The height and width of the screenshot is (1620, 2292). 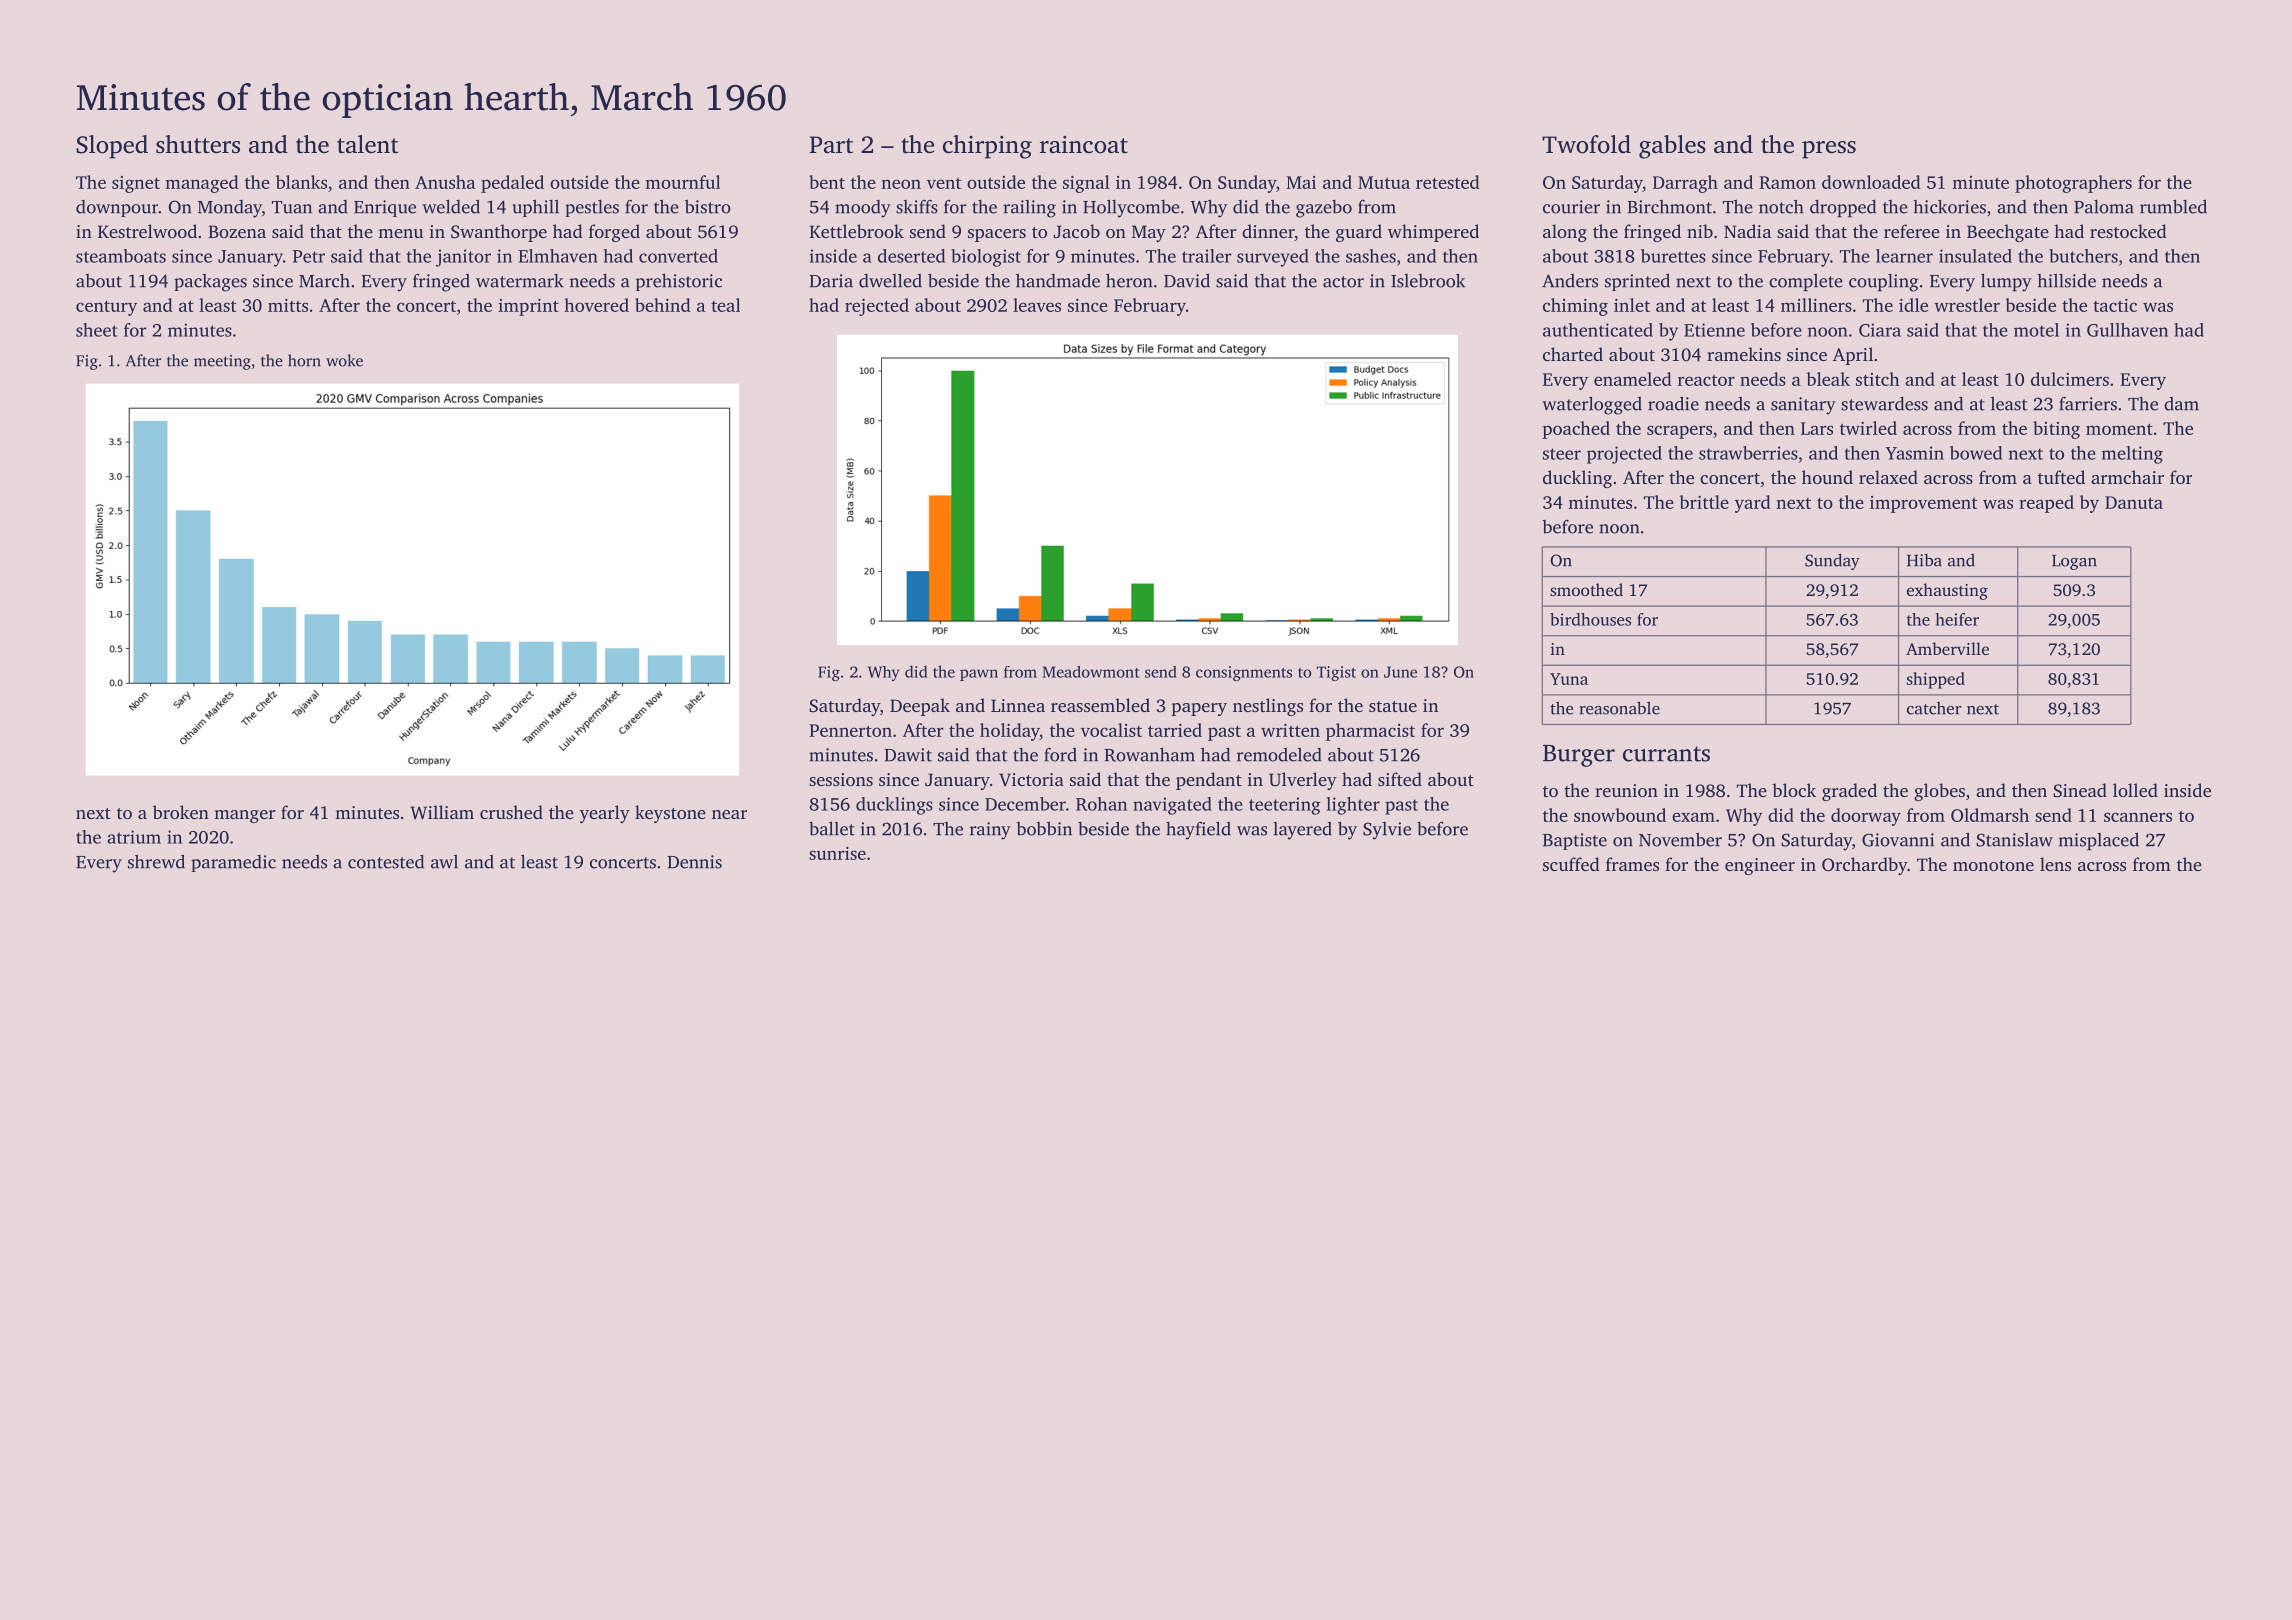 What do you see at coordinates (1131, 208) in the screenshot?
I see `Hollycombe` at bounding box center [1131, 208].
